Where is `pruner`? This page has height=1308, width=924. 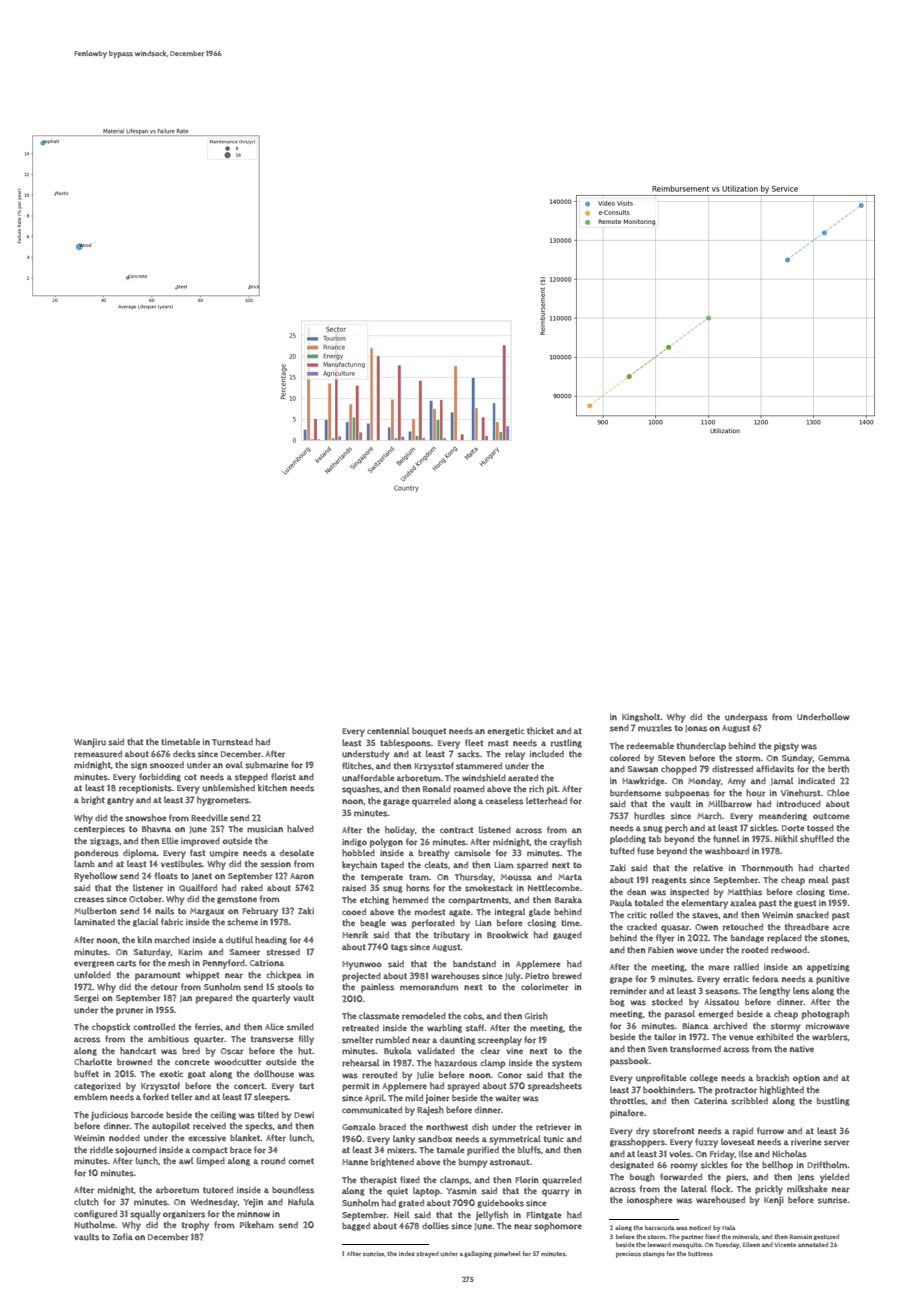 pruner is located at coordinates (130, 1012).
